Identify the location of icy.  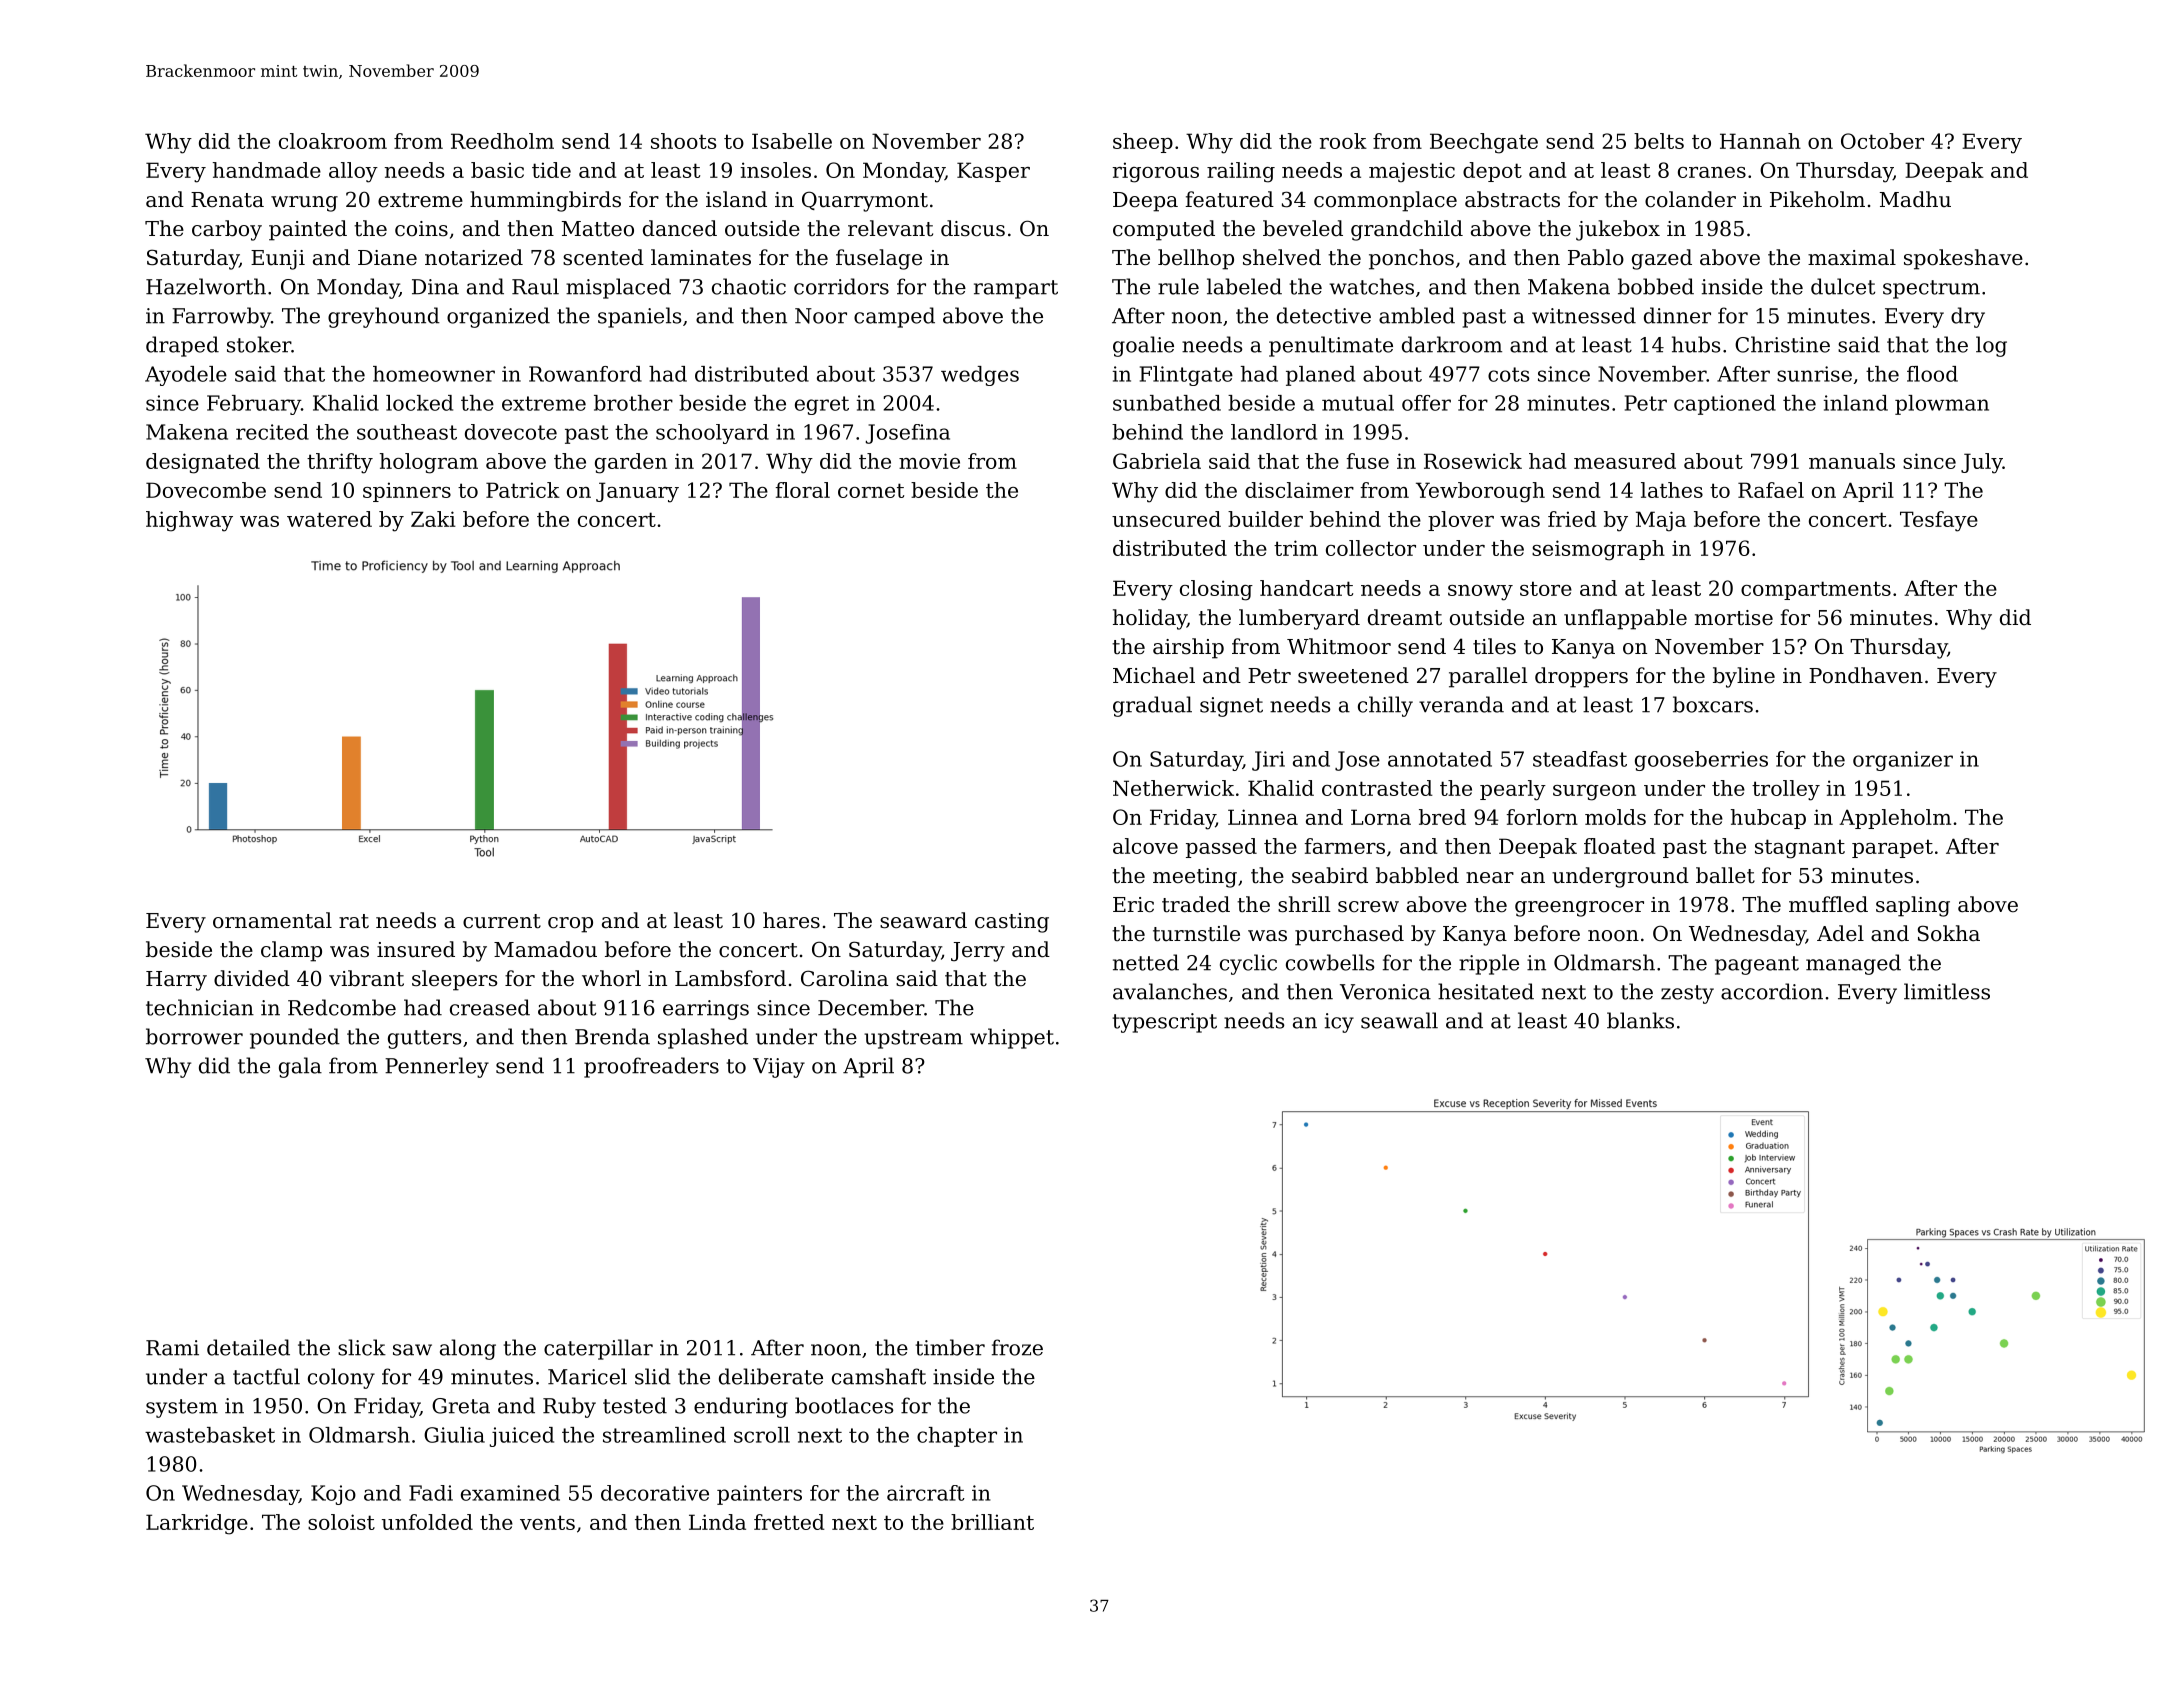
(1339, 1023).
